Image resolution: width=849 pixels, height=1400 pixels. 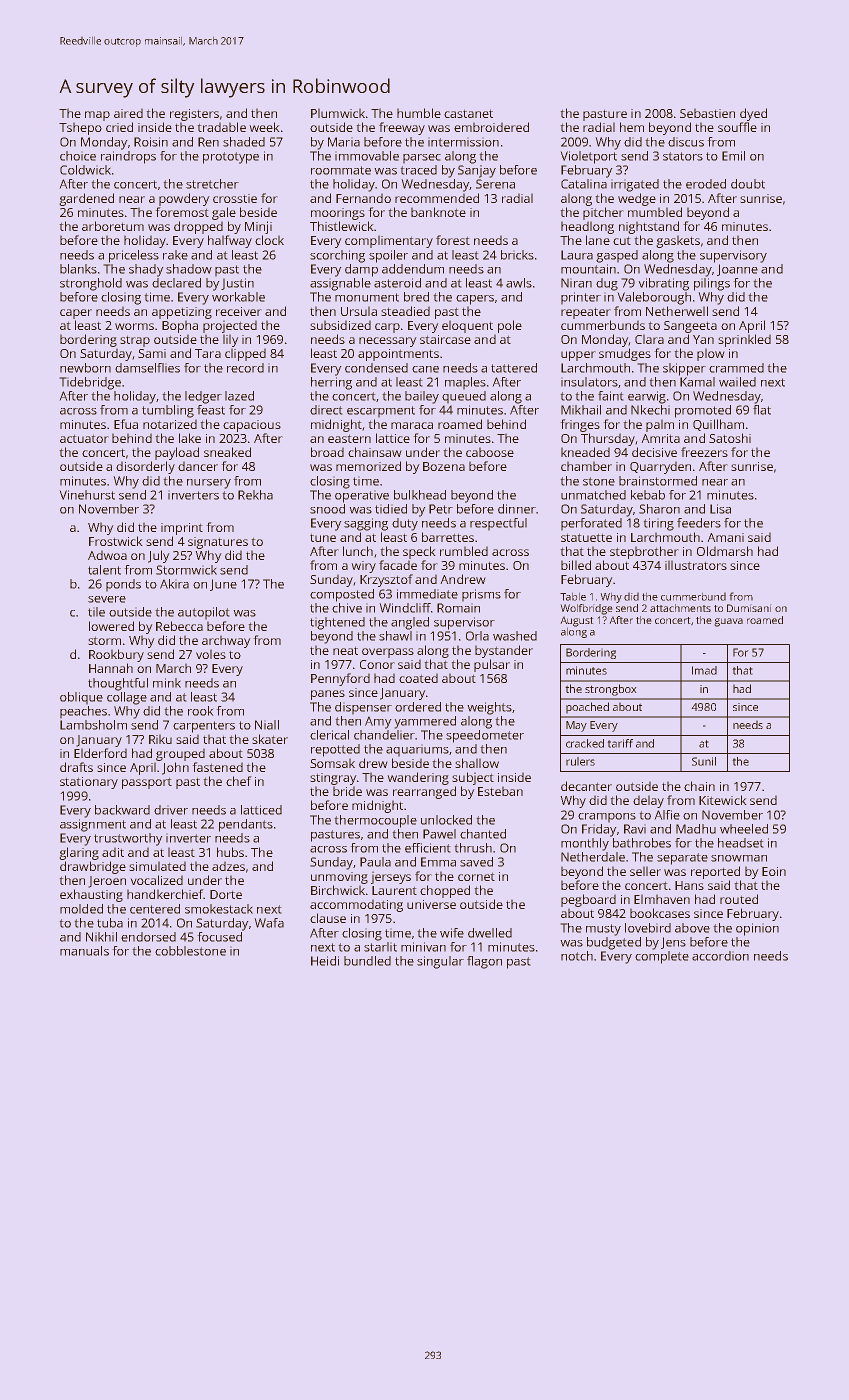 What do you see at coordinates (704, 670) in the page?
I see `Imad` at bounding box center [704, 670].
